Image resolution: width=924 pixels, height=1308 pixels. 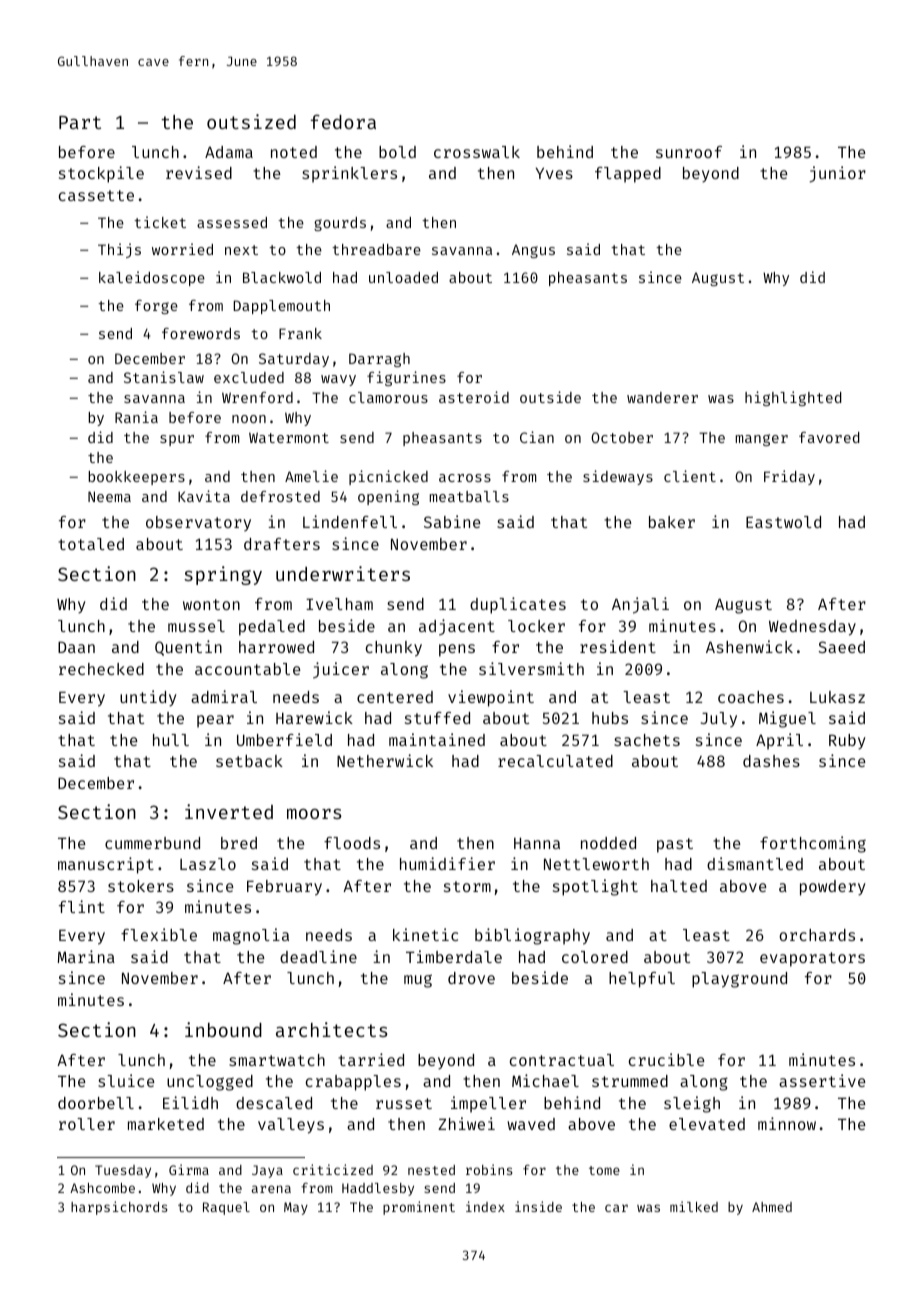 I want to click on Daan, so click(x=76, y=647).
